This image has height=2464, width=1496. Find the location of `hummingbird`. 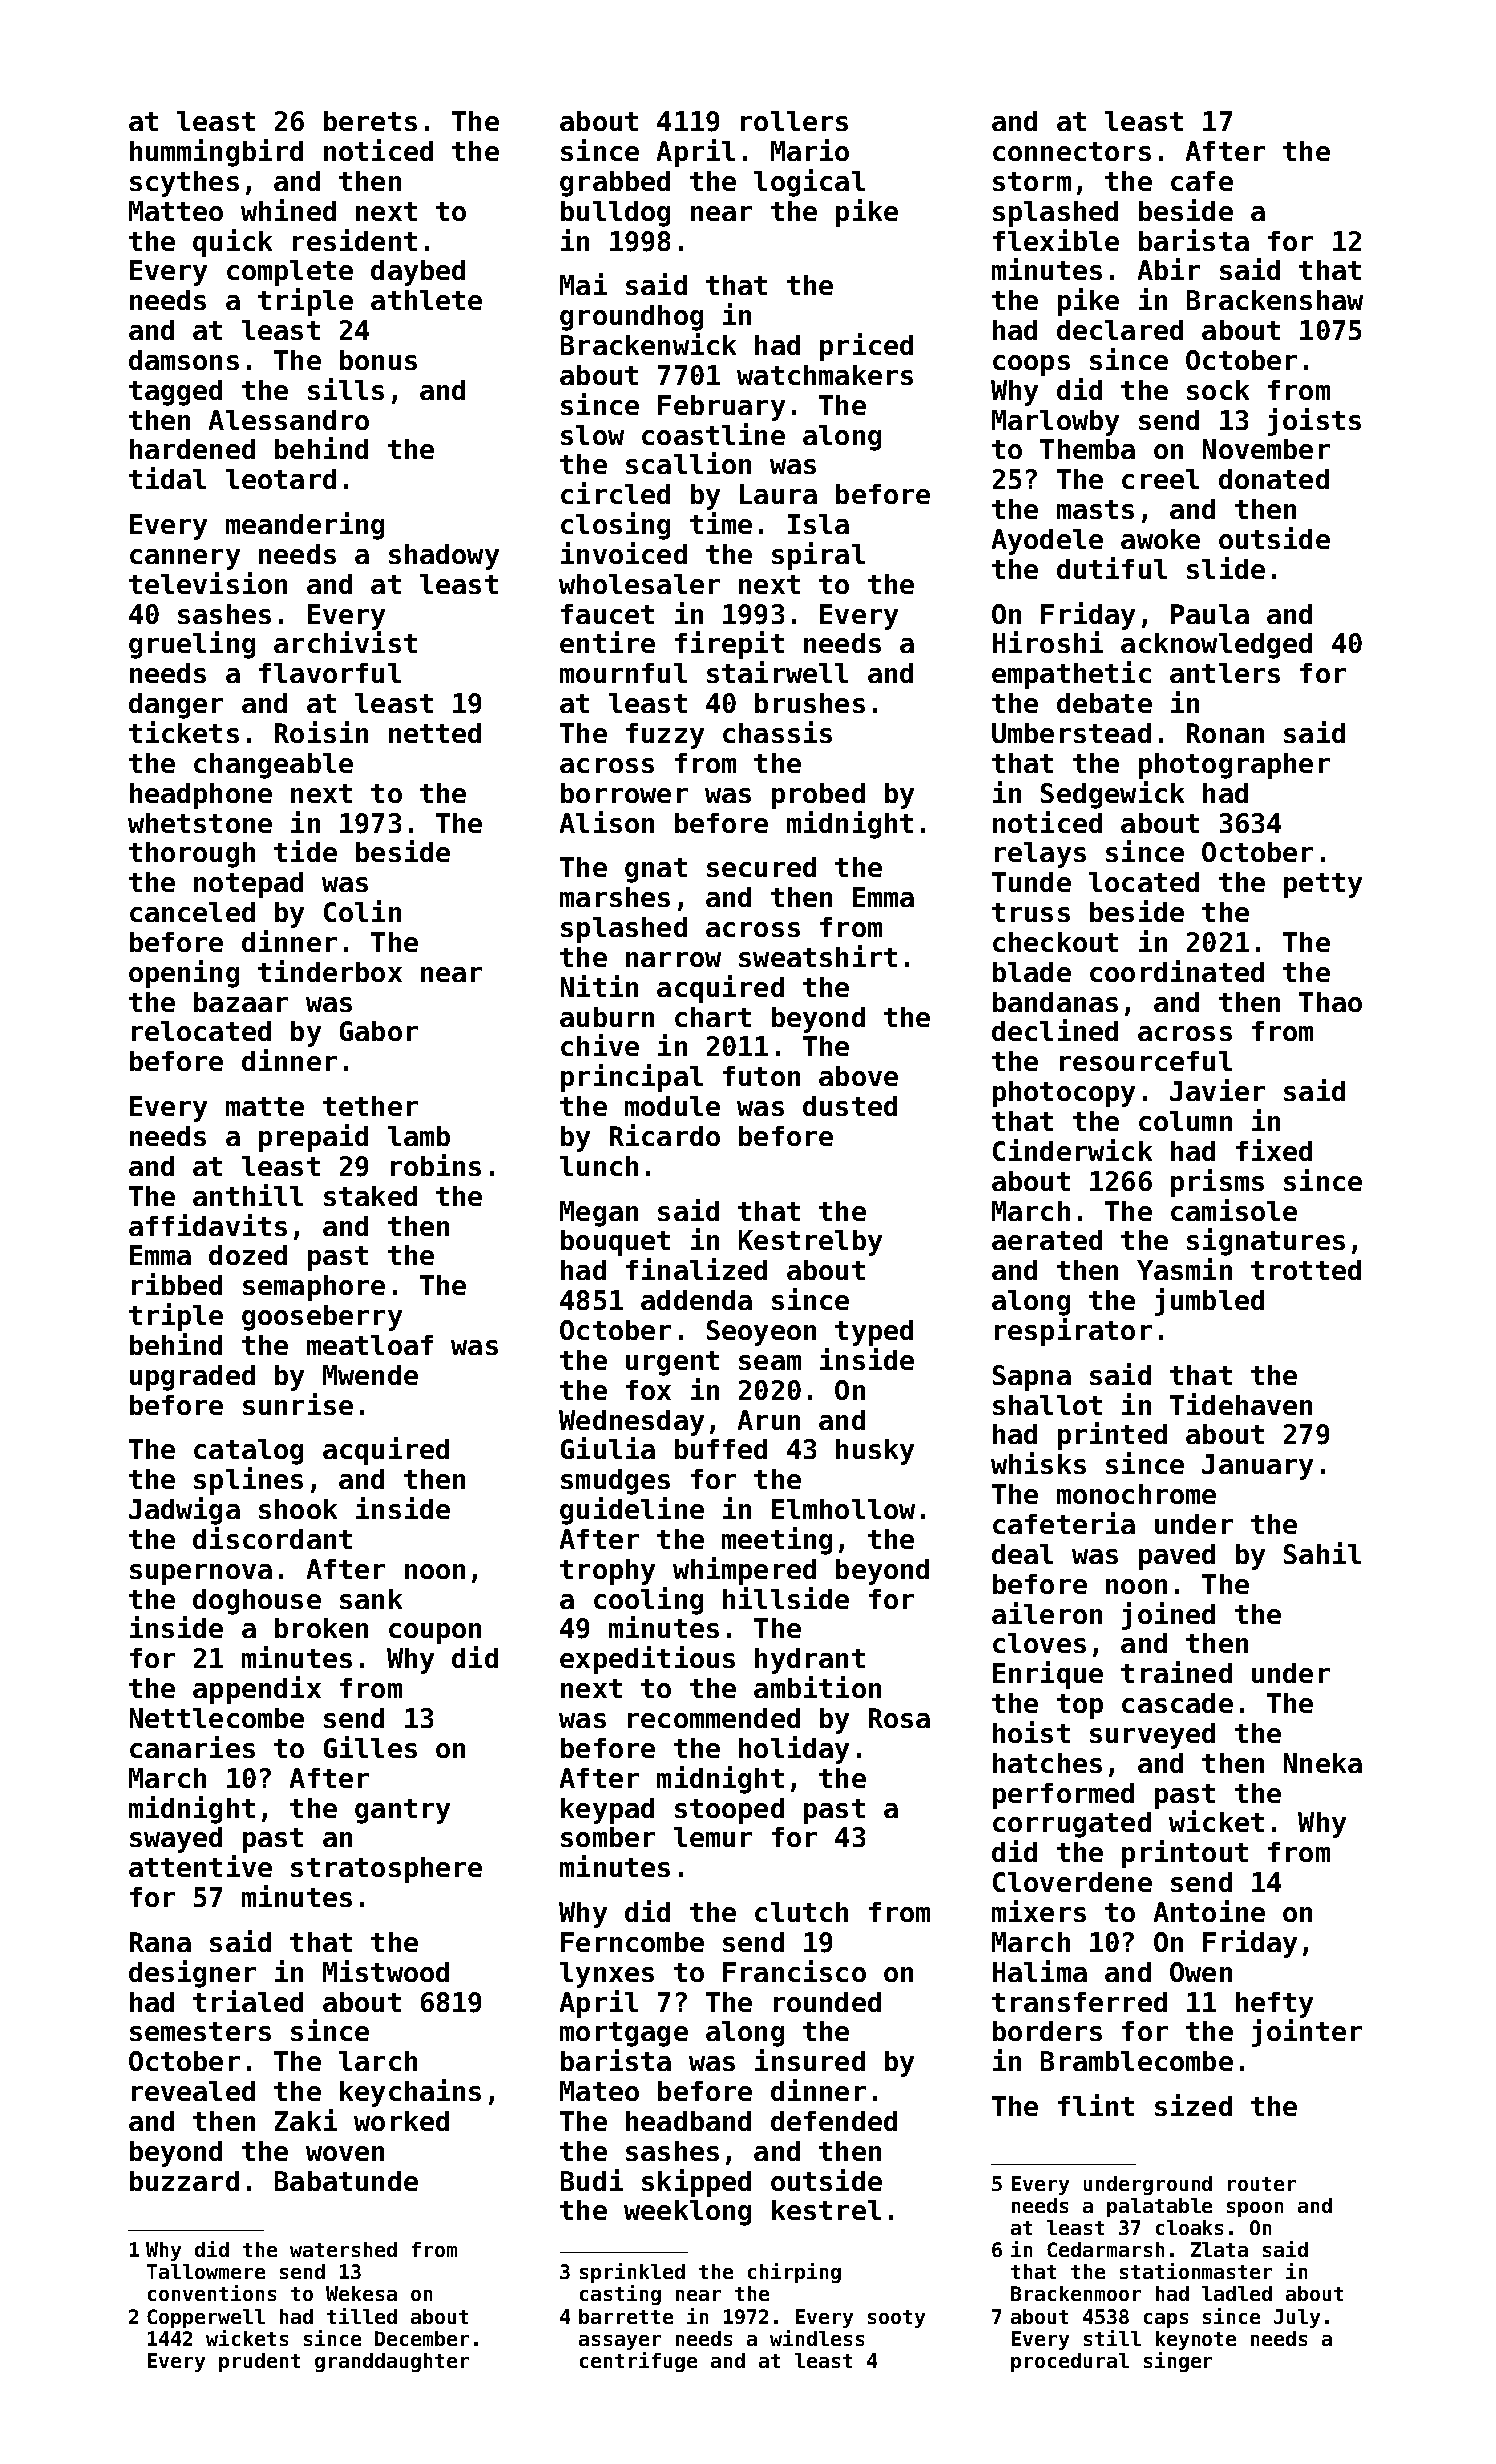

hummingbird is located at coordinates (216, 153).
